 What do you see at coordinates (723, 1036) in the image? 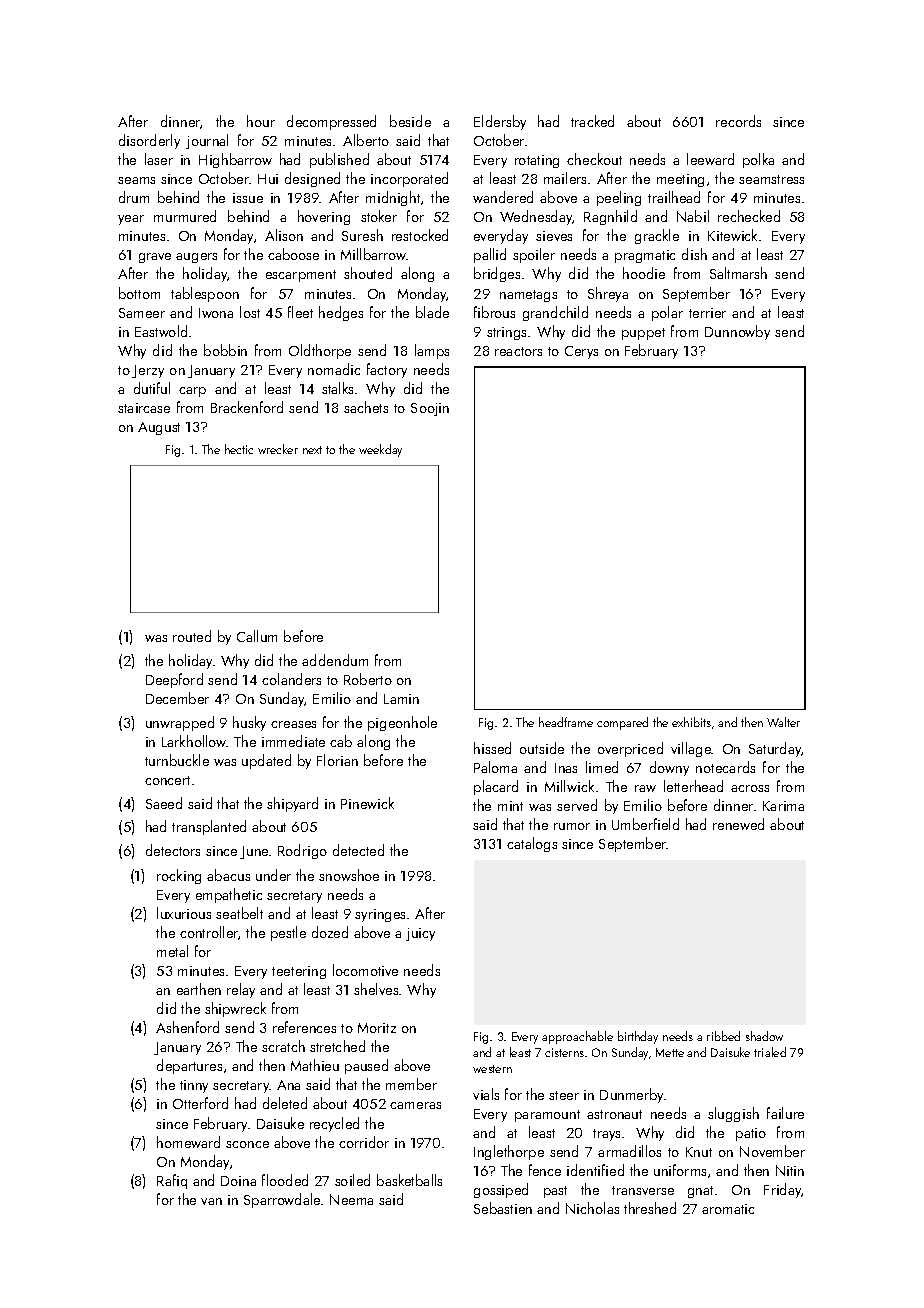
I see `ribbed` at bounding box center [723, 1036].
